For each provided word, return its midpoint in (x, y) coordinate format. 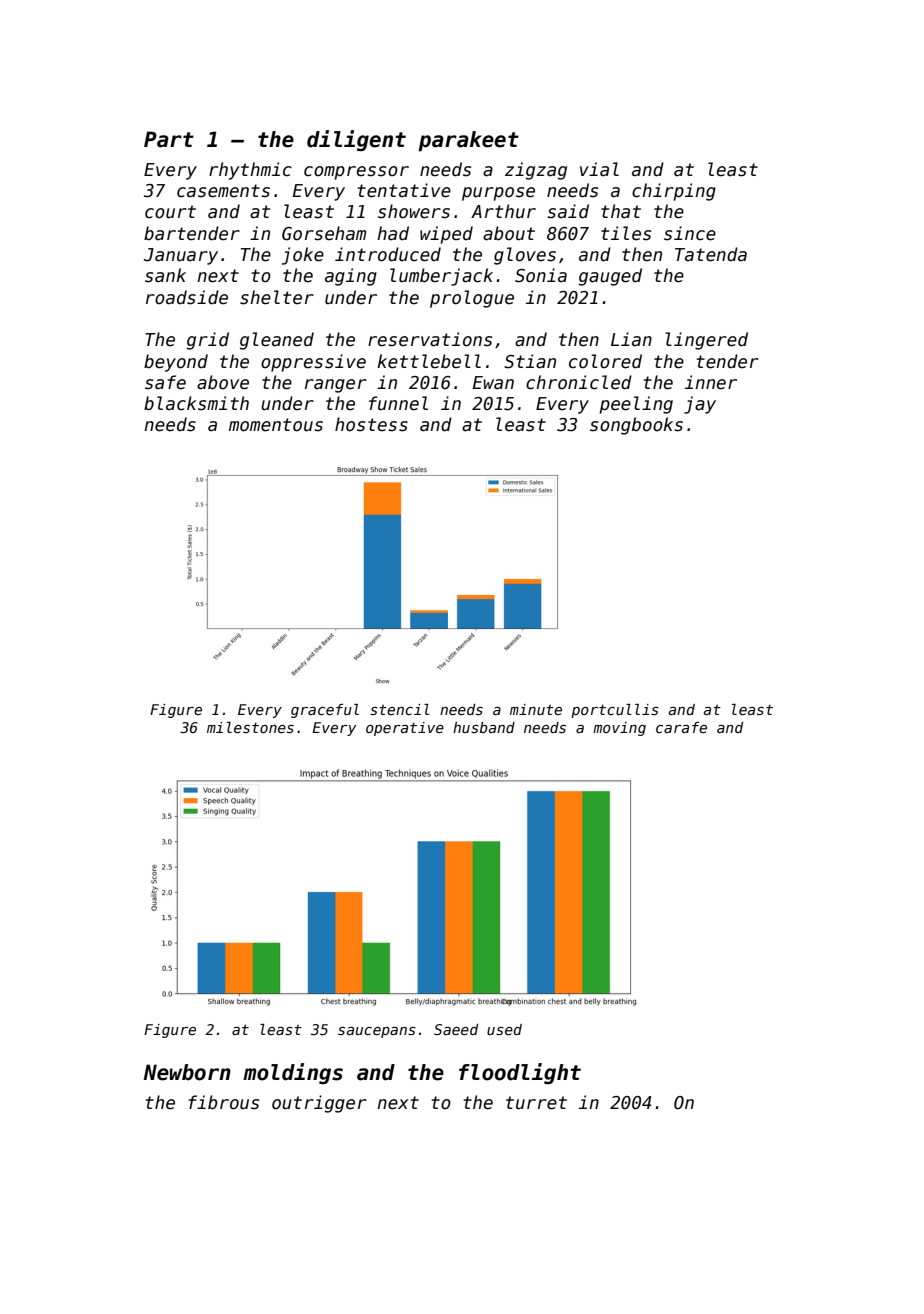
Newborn (187, 1072)
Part (169, 139)
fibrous (223, 1102)
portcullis (615, 711)
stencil (400, 709)
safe (165, 382)
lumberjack (441, 277)
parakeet (468, 141)
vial (599, 169)
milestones (250, 727)
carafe (681, 727)
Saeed (456, 1029)
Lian (631, 339)
